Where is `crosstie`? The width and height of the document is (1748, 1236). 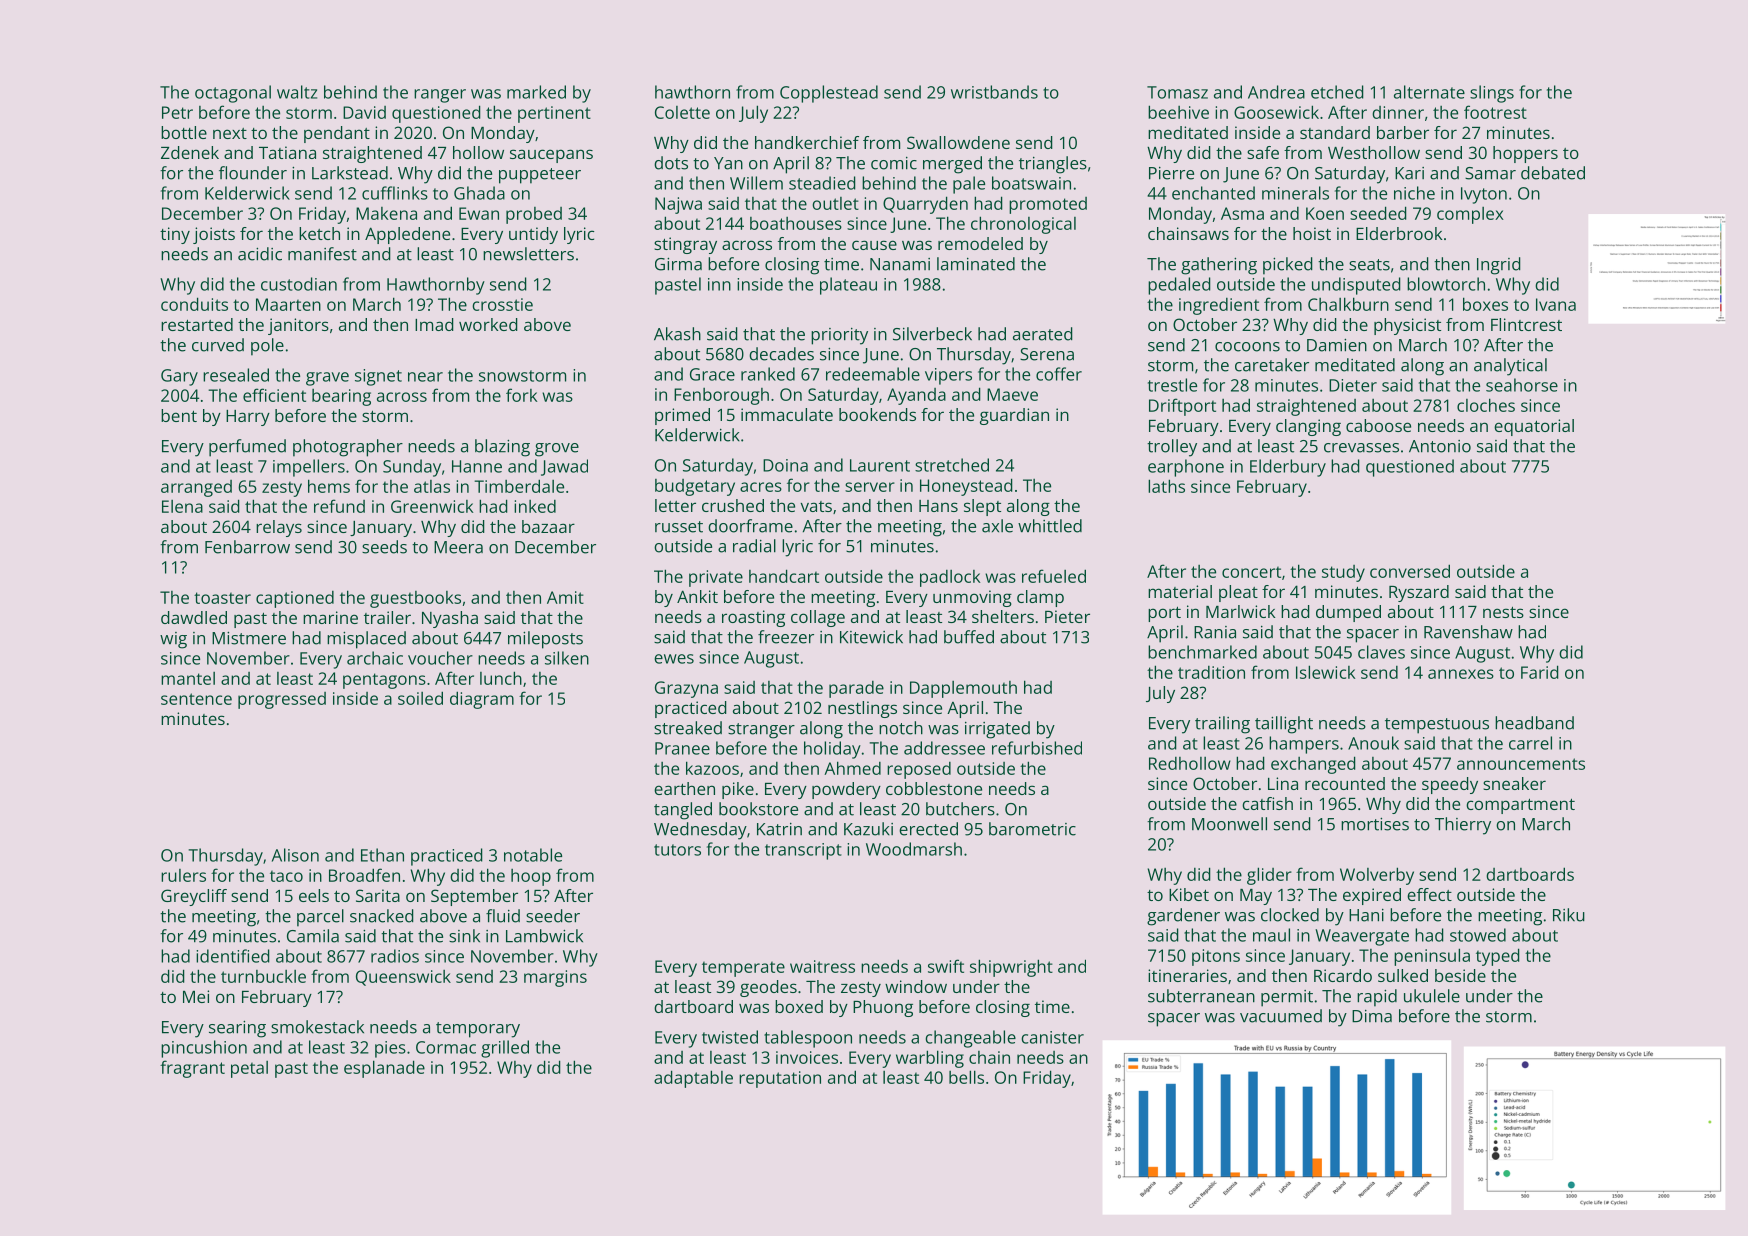
crosstie is located at coordinates (502, 304).
